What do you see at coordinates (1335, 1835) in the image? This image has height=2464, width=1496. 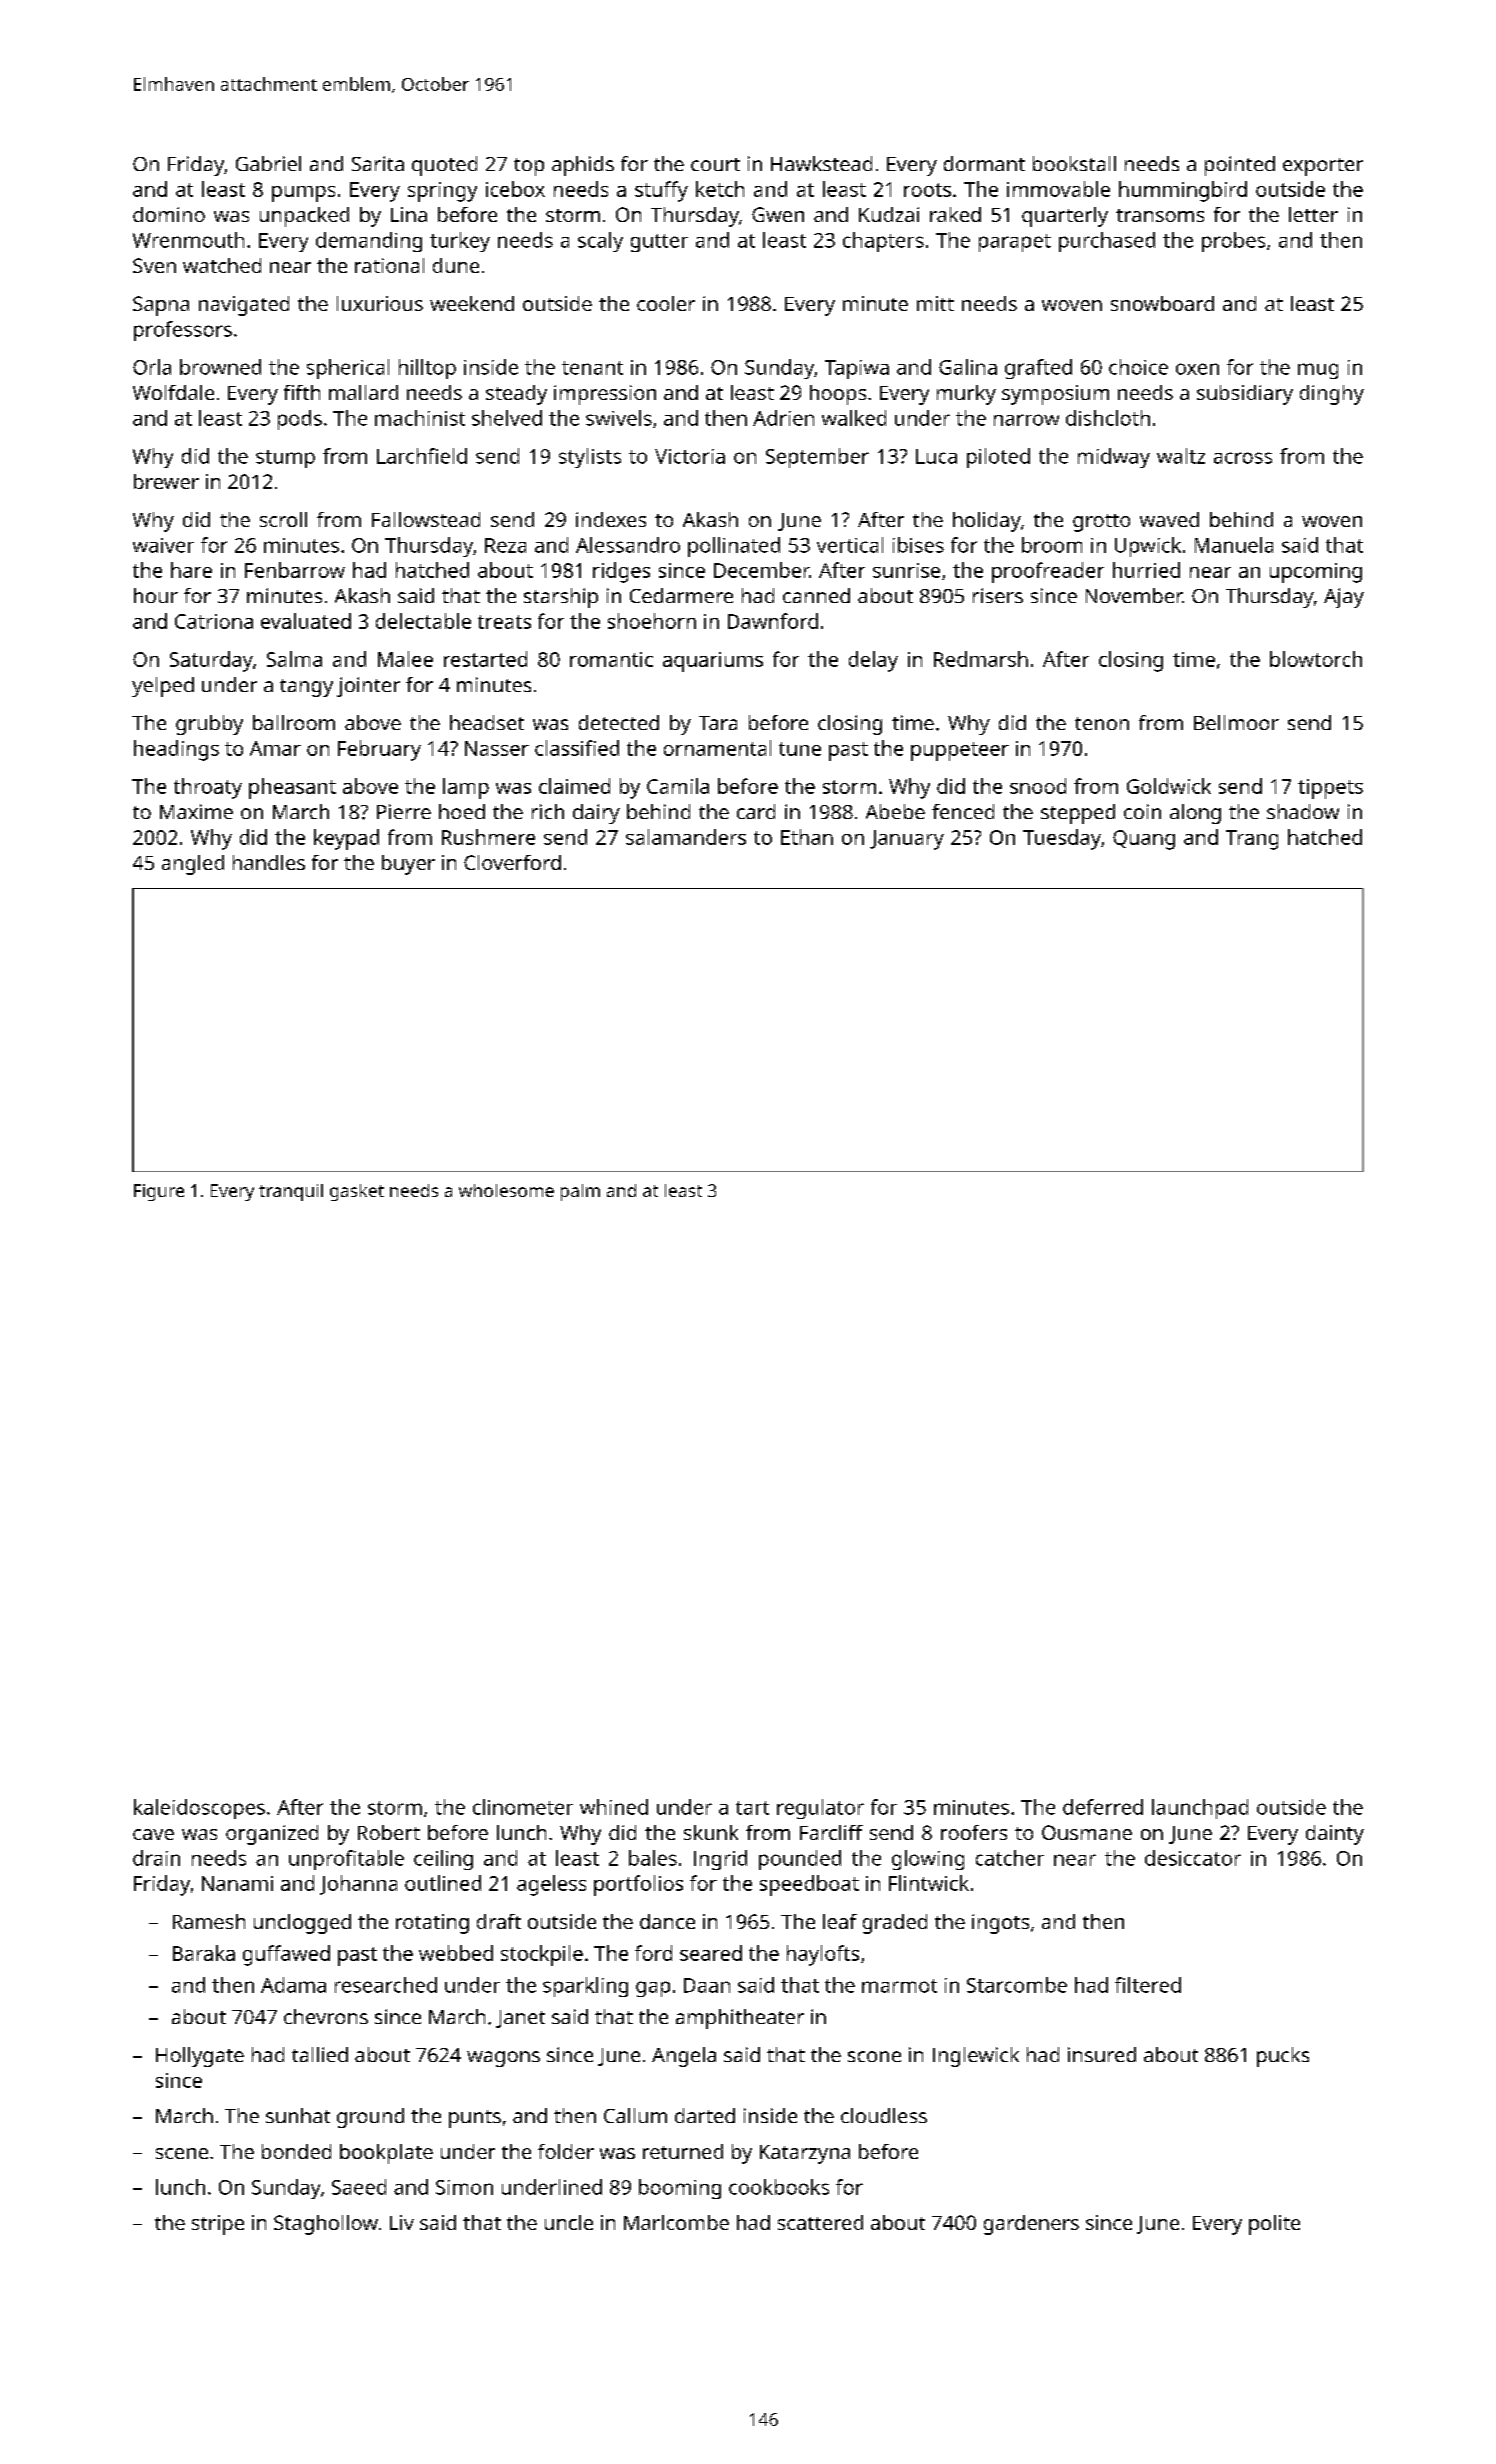 I see `dainty` at bounding box center [1335, 1835].
